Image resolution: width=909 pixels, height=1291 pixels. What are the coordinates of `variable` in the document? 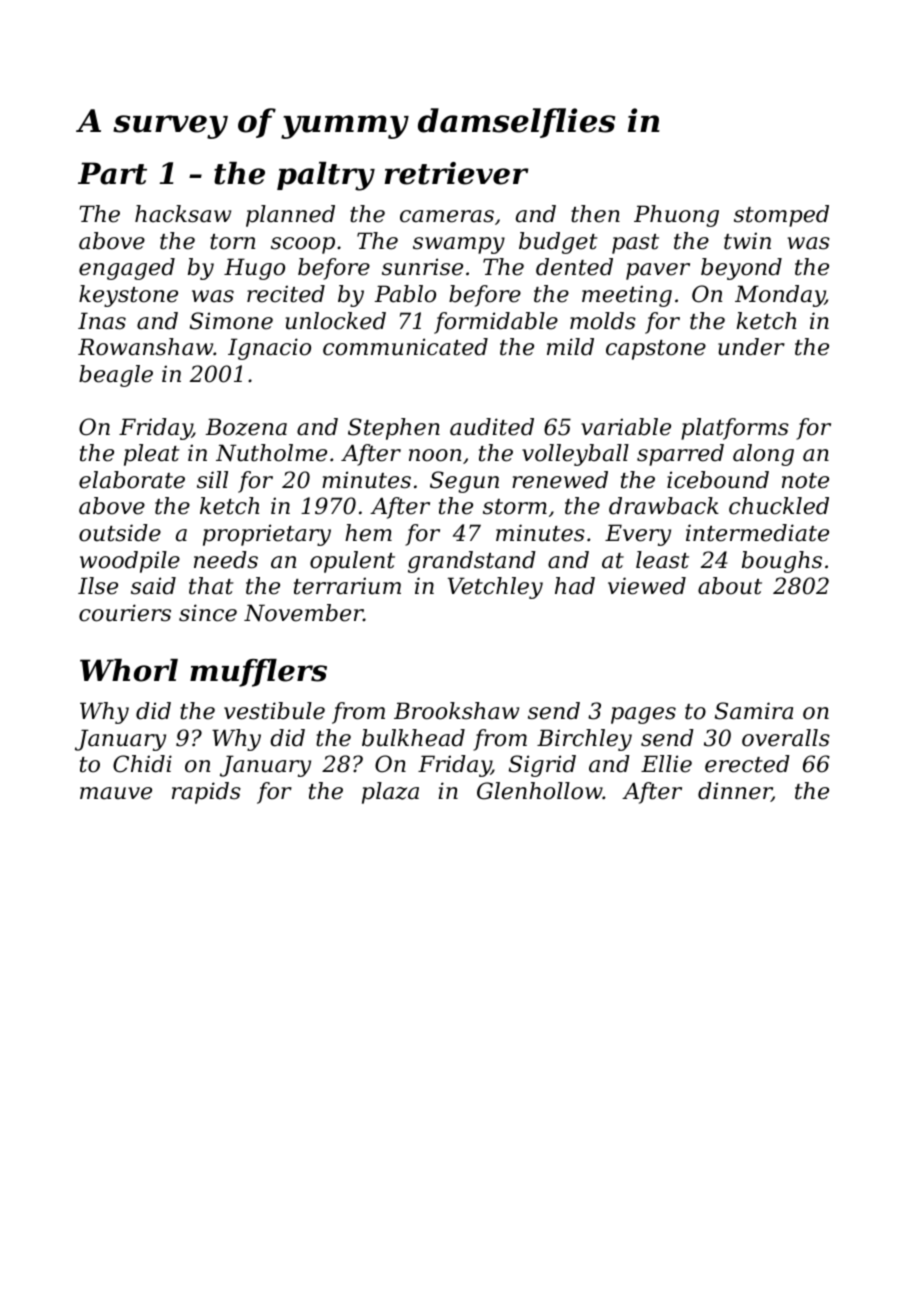 It's located at (626, 427).
